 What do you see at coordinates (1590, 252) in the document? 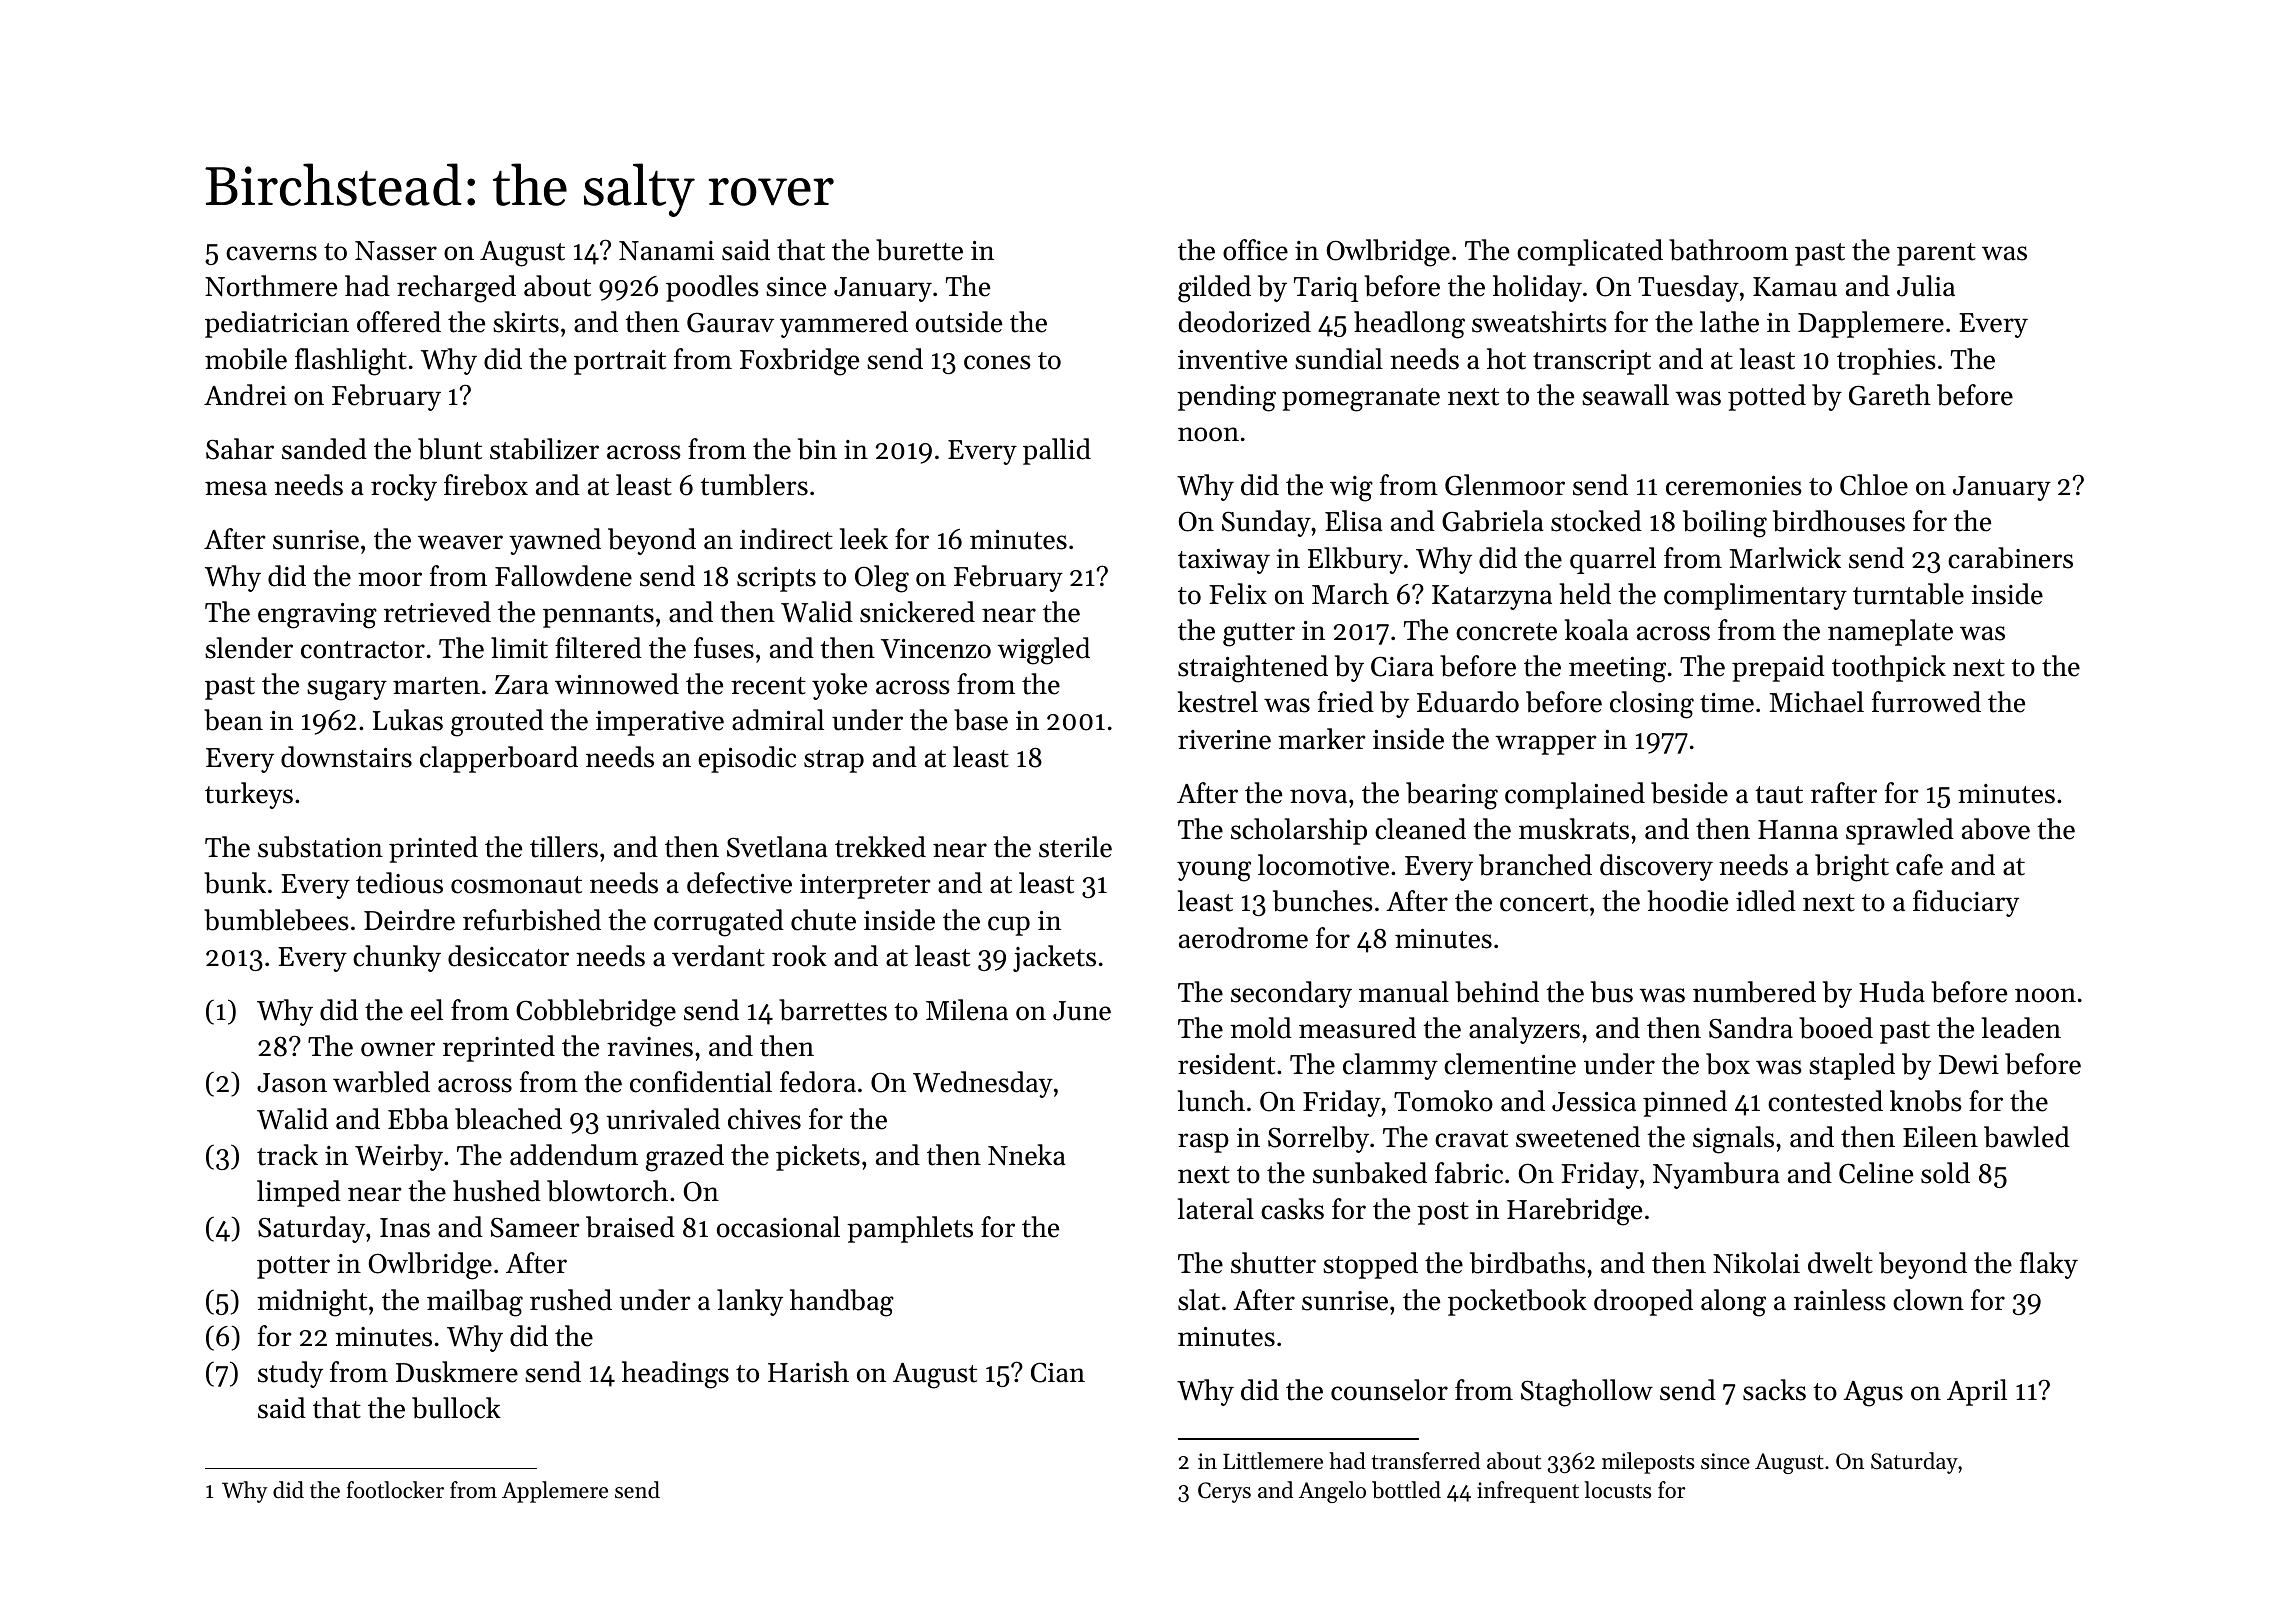
I see `complicated` at bounding box center [1590, 252].
